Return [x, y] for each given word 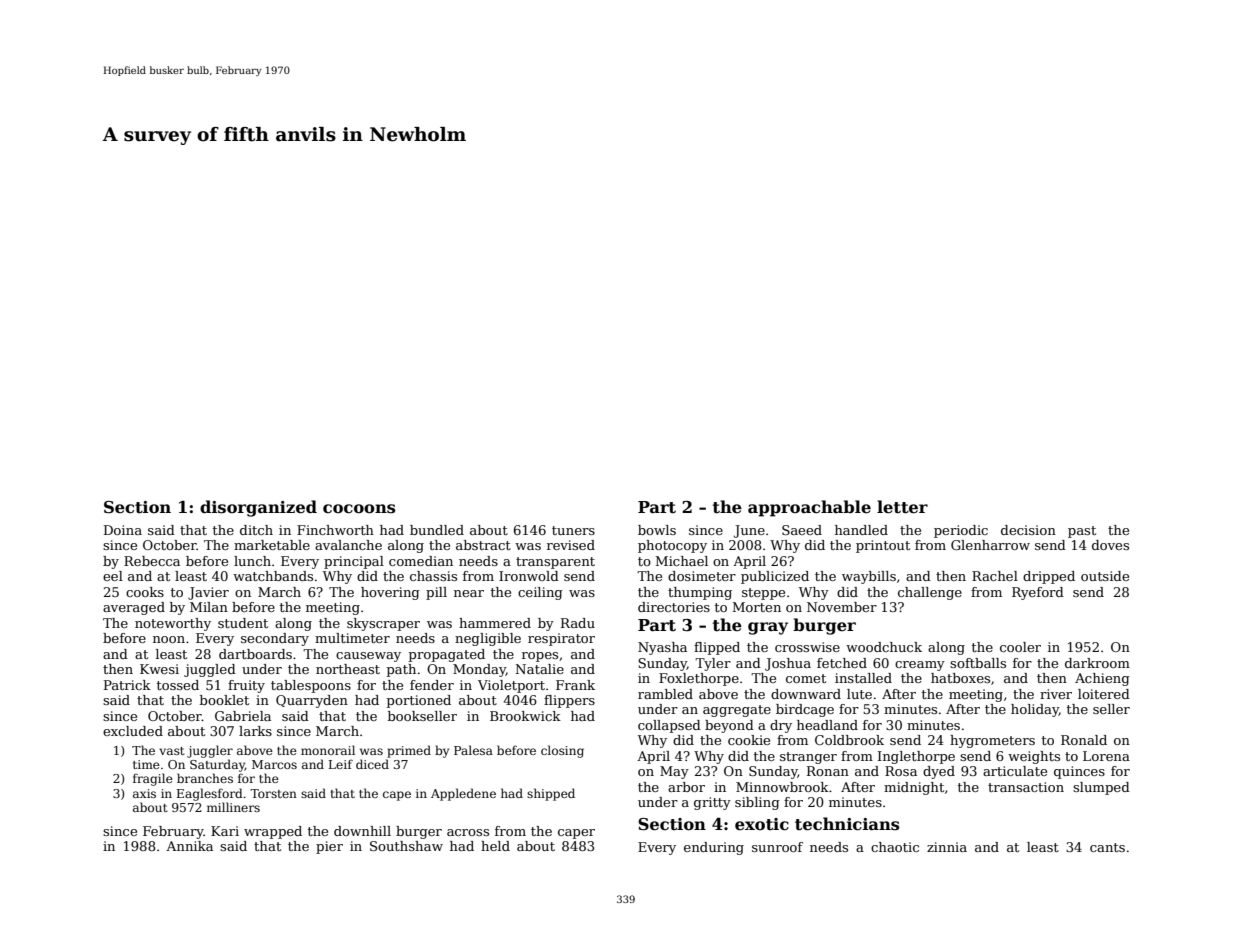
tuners [573, 530]
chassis [433, 576]
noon [169, 639]
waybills [869, 577]
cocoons [359, 509]
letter [902, 507]
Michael [682, 561]
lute [859, 694]
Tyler [713, 664]
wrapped [273, 832]
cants [1107, 847]
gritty [712, 803]
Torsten [273, 793]
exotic [762, 824]
